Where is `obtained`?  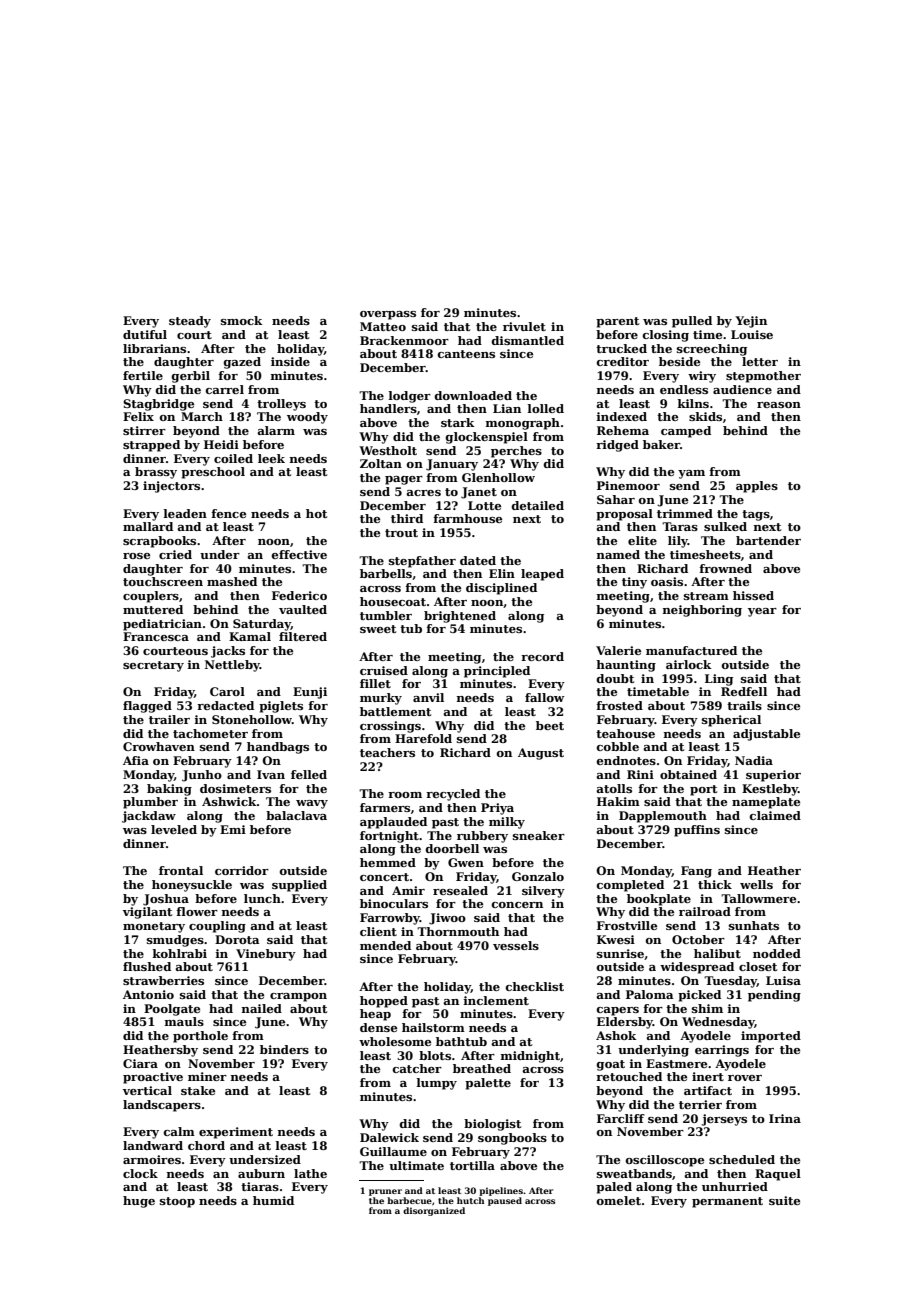 obtained is located at coordinates (688, 774).
